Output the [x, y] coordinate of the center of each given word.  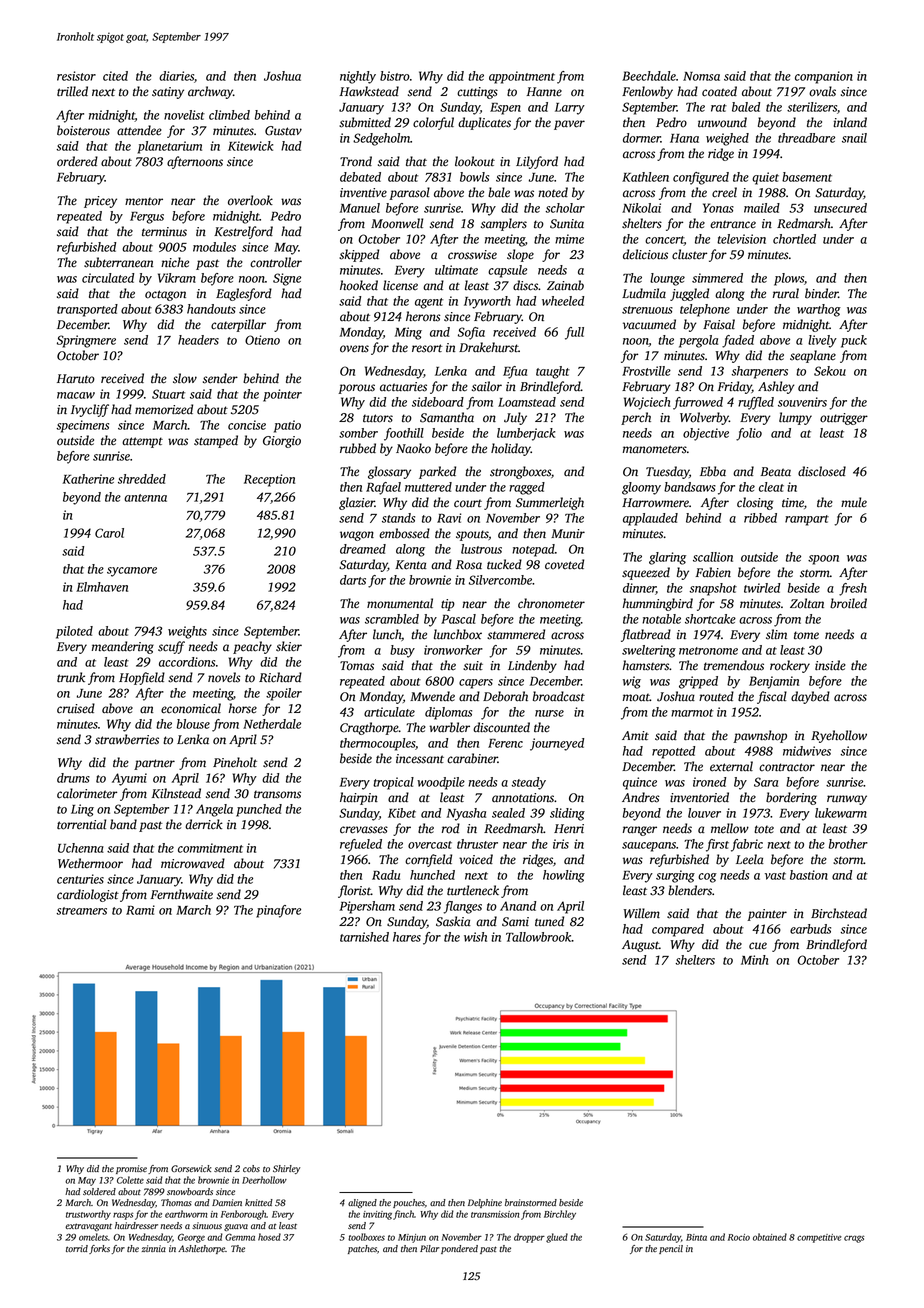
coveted [564, 564]
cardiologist [88, 895]
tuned [549, 921]
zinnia [154, 1248]
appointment [522, 77]
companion [824, 77]
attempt [142, 442]
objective [706, 434]
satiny [168, 93]
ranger [640, 831]
